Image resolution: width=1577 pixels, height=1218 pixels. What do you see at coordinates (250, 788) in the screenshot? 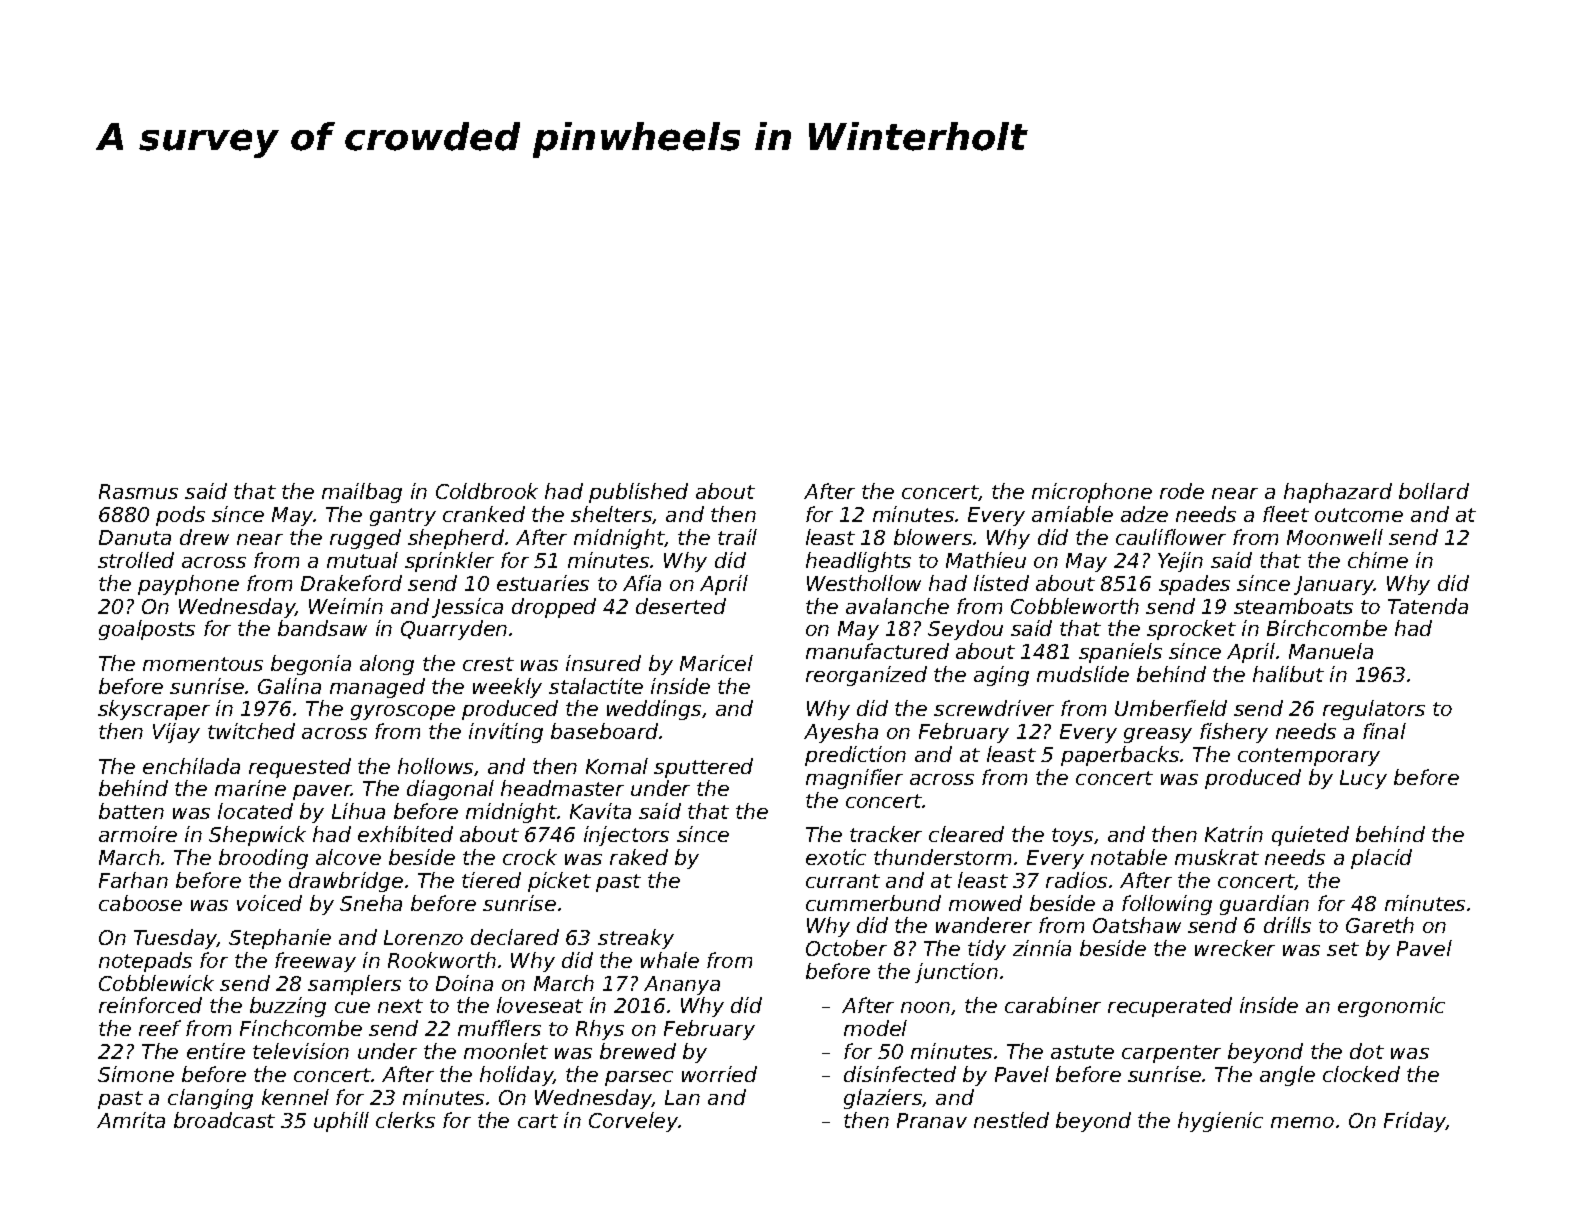
I see `marine` at bounding box center [250, 788].
